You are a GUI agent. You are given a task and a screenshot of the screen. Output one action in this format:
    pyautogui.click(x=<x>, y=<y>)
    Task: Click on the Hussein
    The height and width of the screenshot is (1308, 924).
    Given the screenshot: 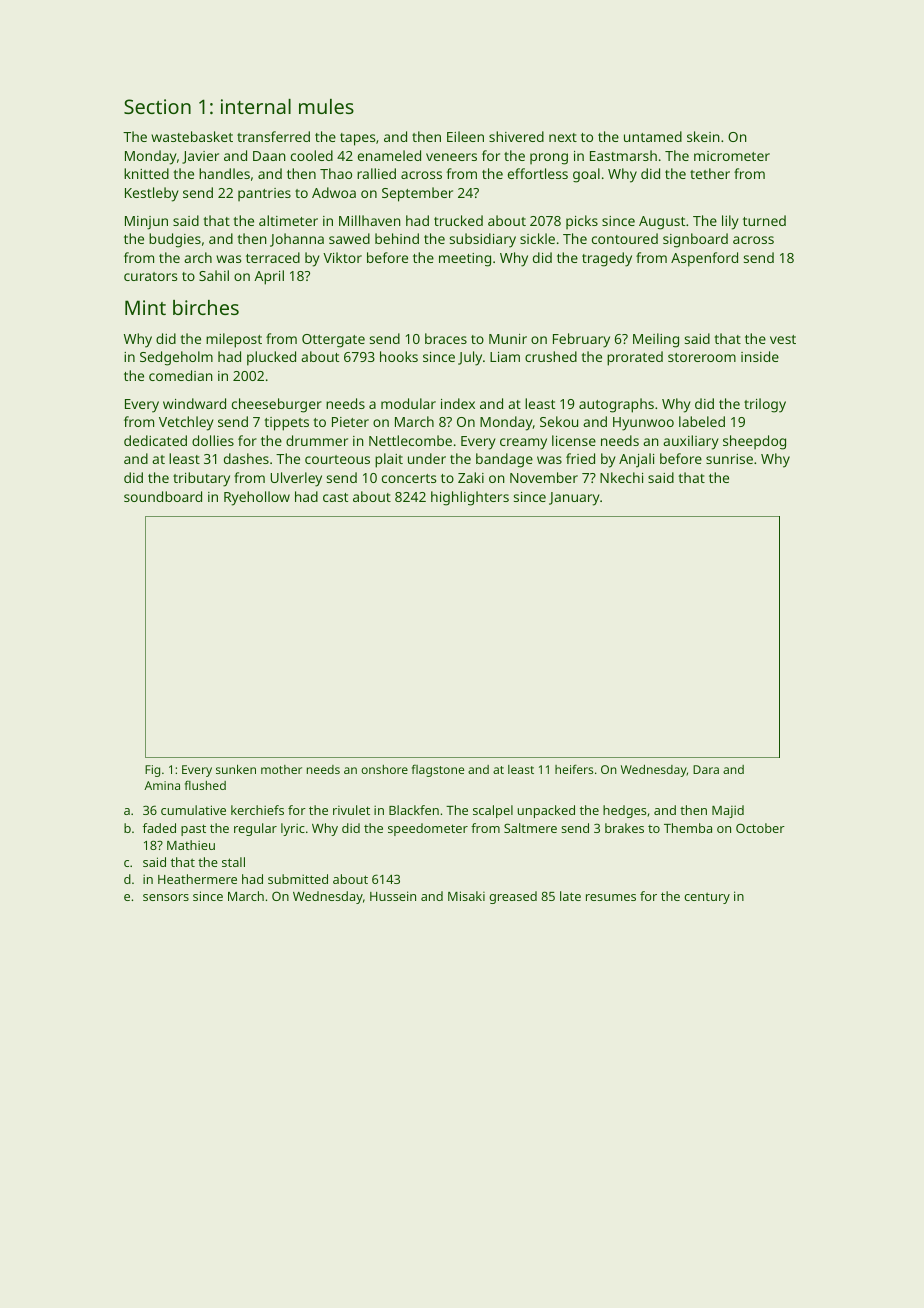 What is the action you would take?
    pyautogui.click(x=393, y=896)
